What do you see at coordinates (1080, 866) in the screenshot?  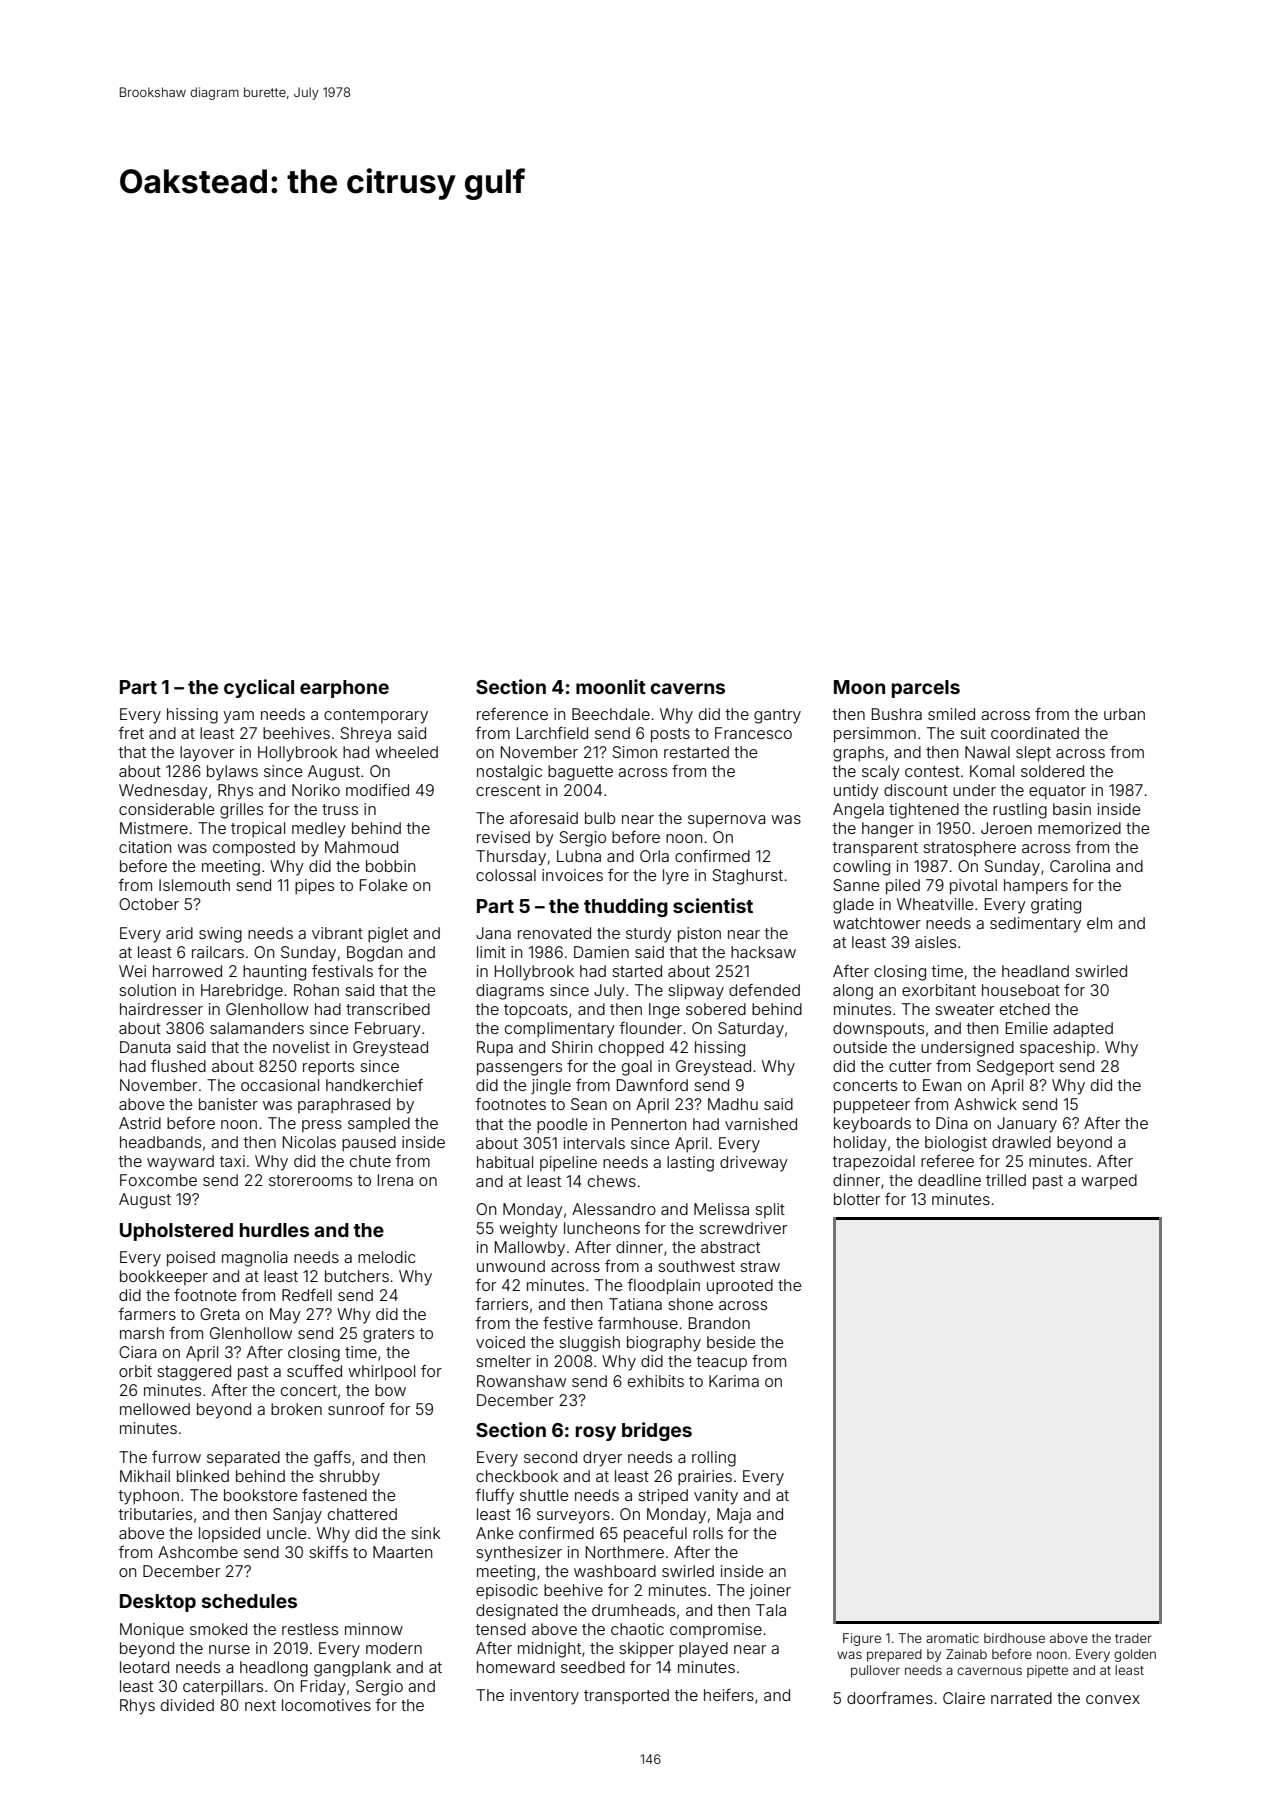 I see `Carolina` at bounding box center [1080, 866].
